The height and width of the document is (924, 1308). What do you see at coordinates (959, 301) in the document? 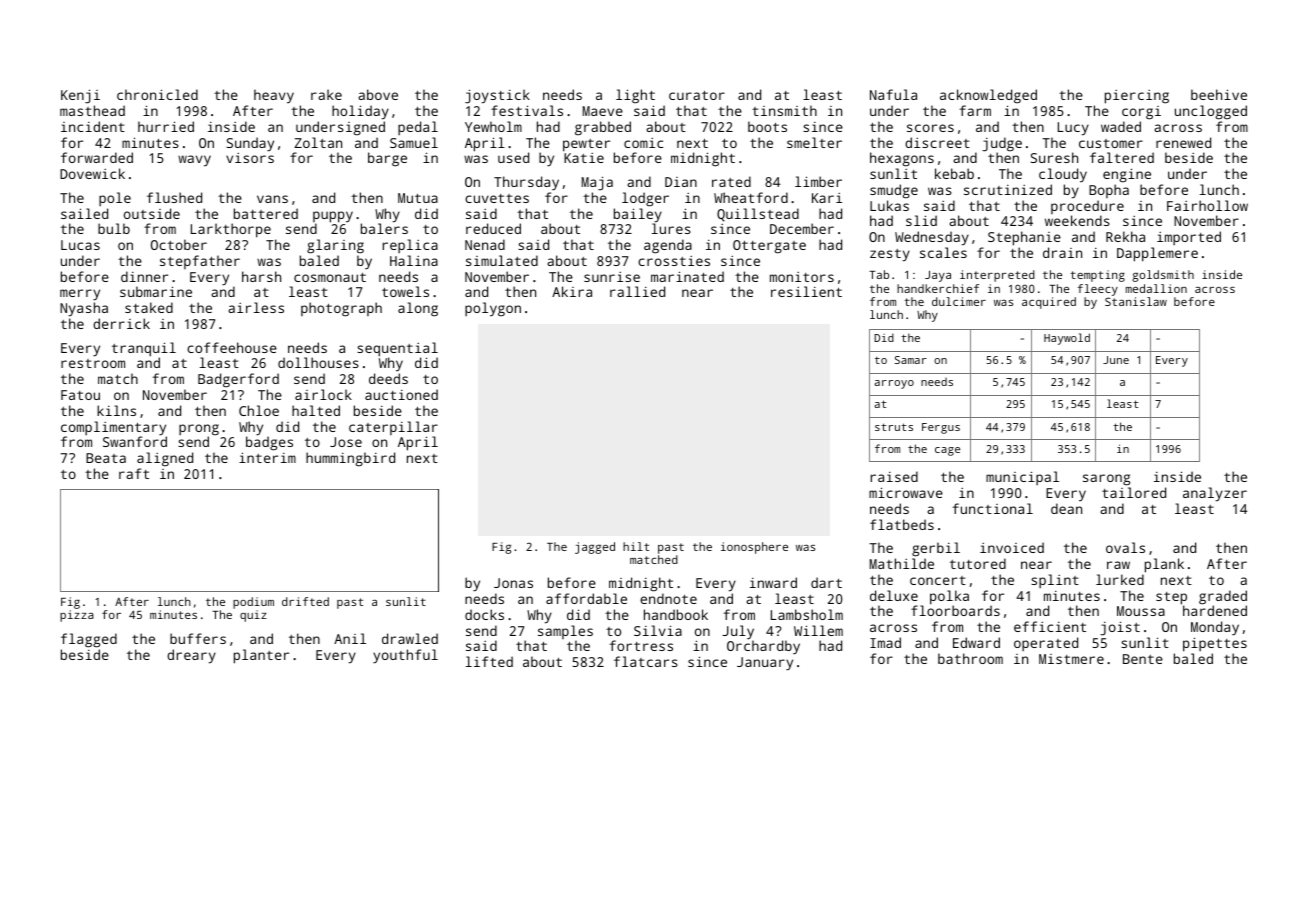
I see `dulcimer` at bounding box center [959, 301].
